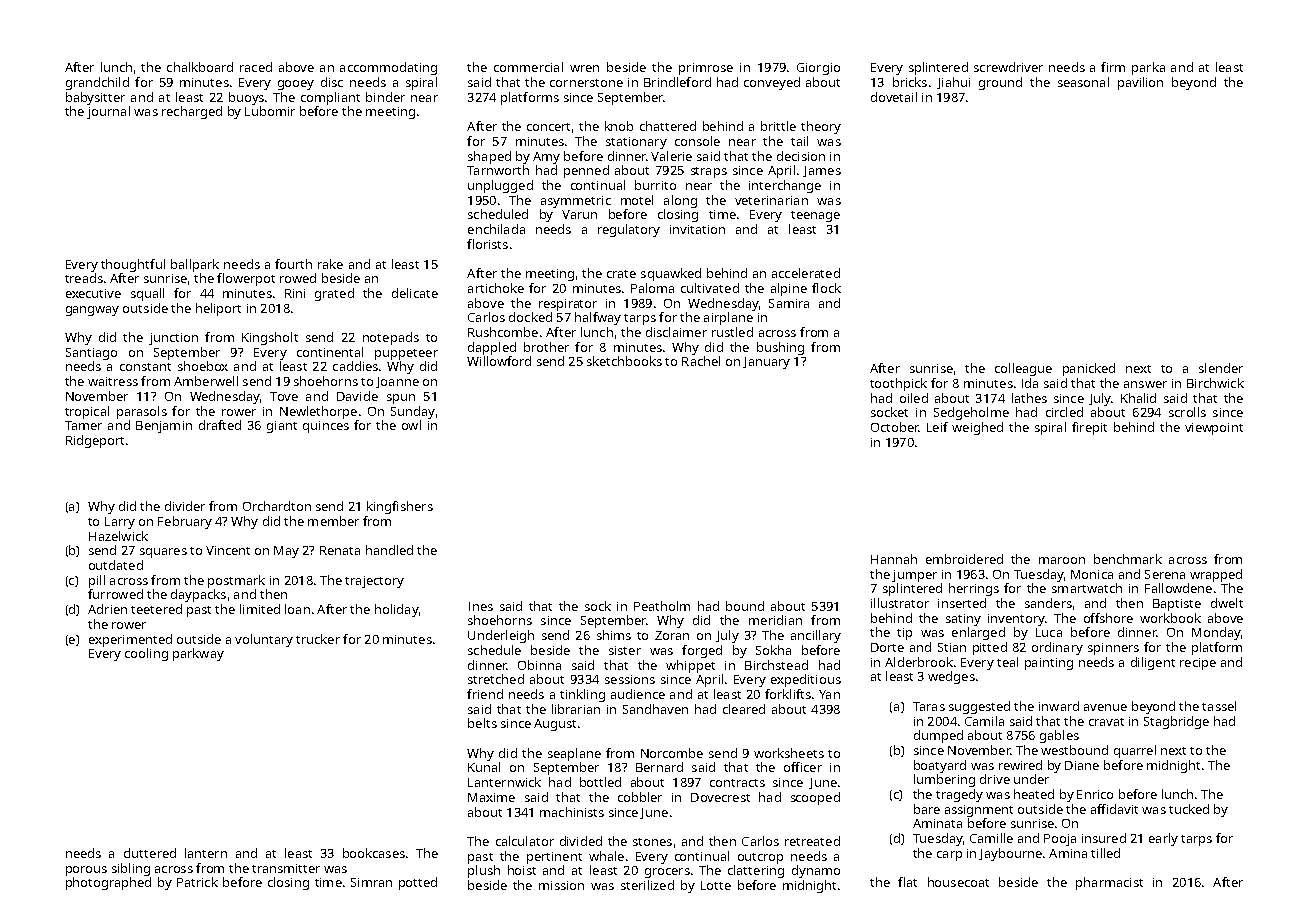 The image size is (1308, 924). I want to click on babysitter, so click(95, 98).
